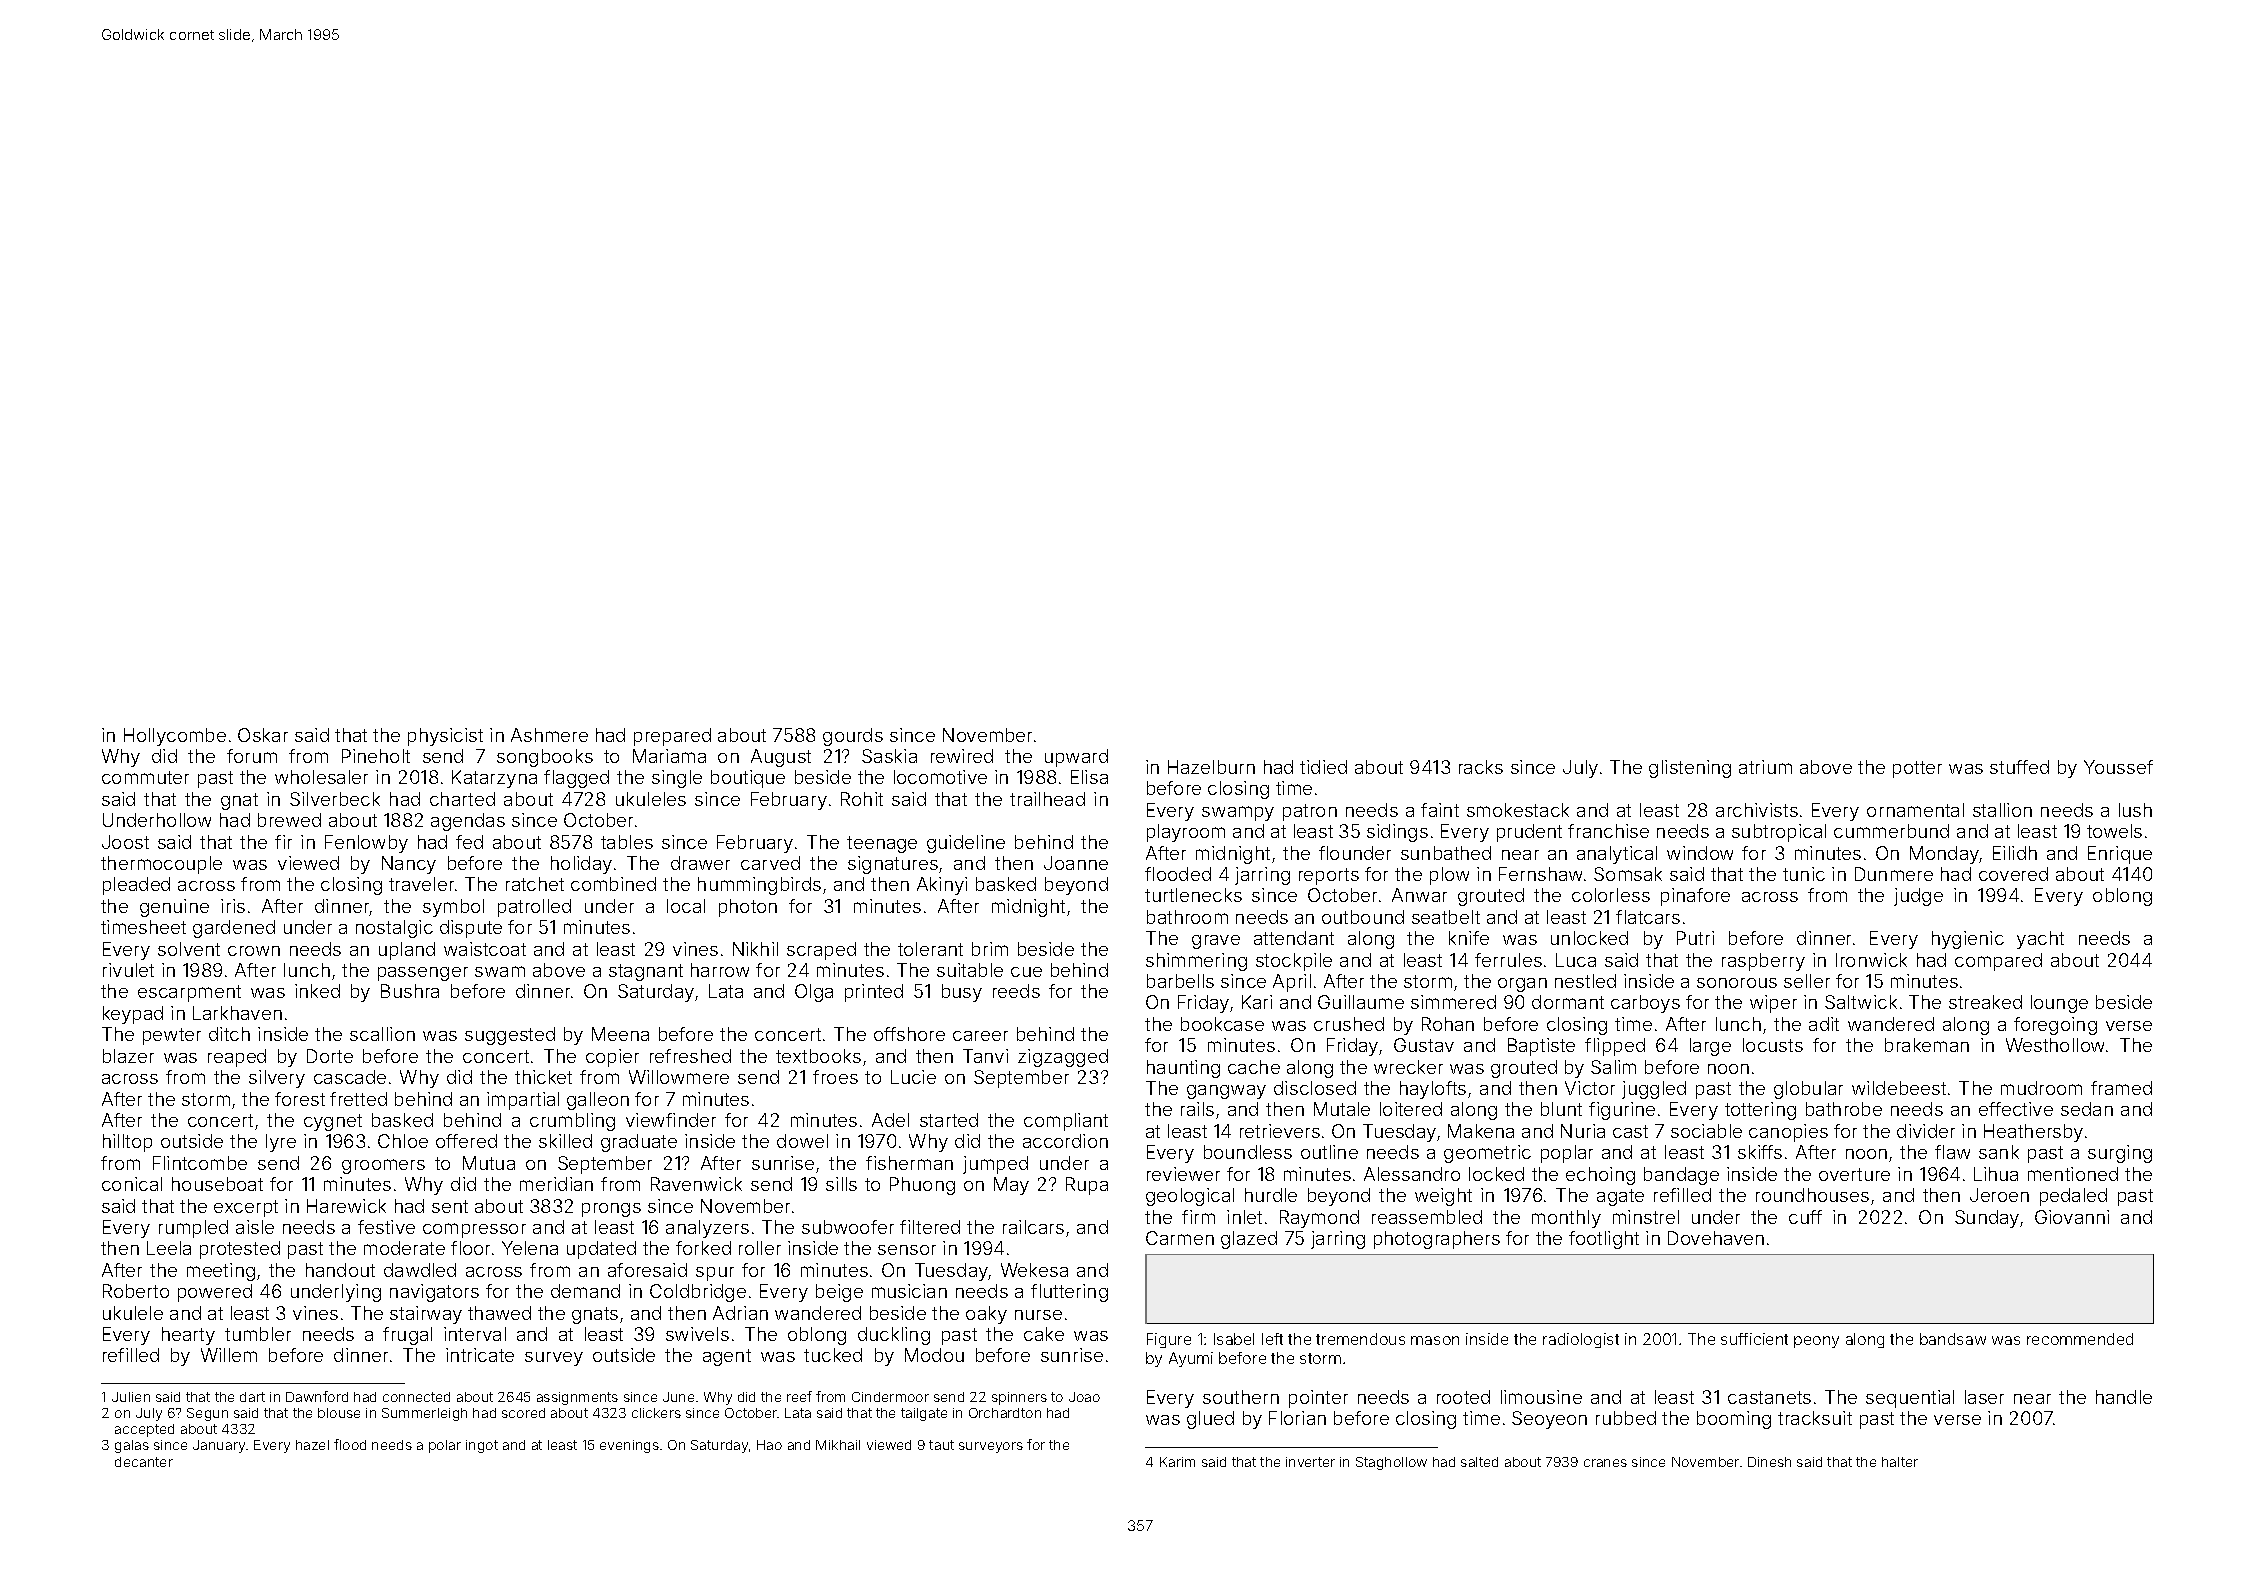 Image resolution: width=2255 pixels, height=1595 pixels. I want to click on Mikhail, so click(838, 1445).
